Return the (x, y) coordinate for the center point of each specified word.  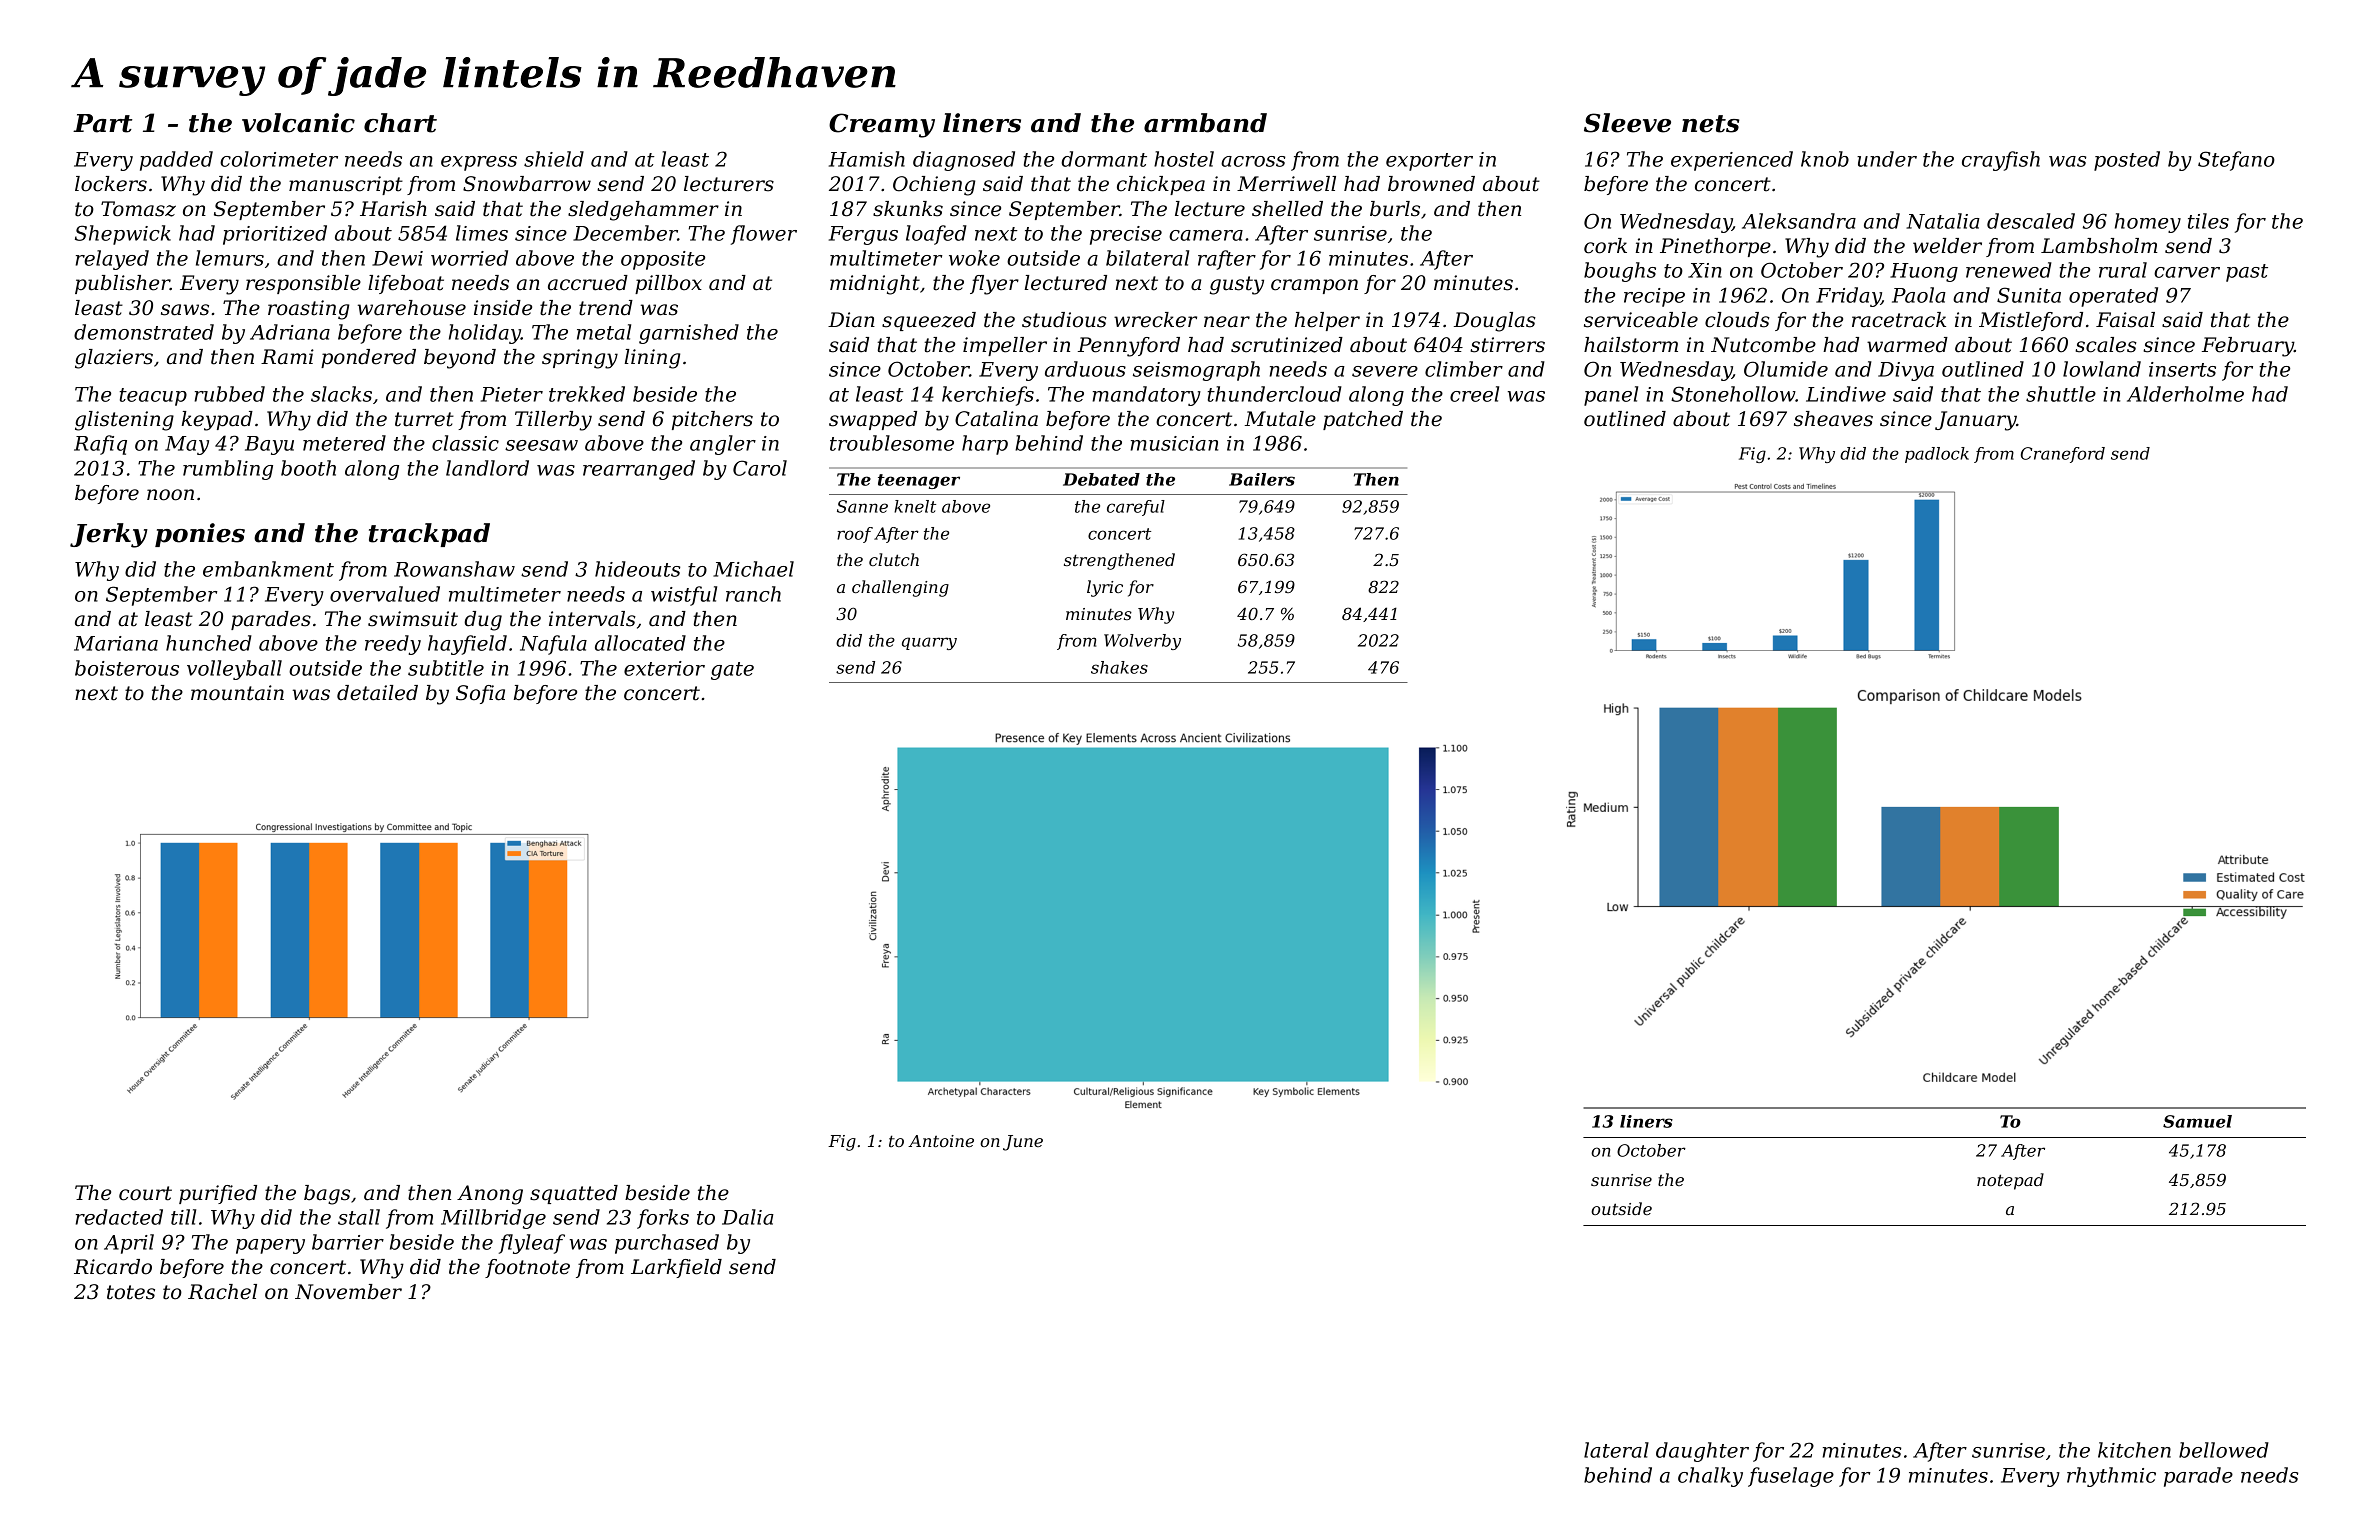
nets (1710, 124)
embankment (268, 569)
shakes (1119, 667)
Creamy (882, 125)
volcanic (298, 123)
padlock (1937, 455)
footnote (527, 1268)
